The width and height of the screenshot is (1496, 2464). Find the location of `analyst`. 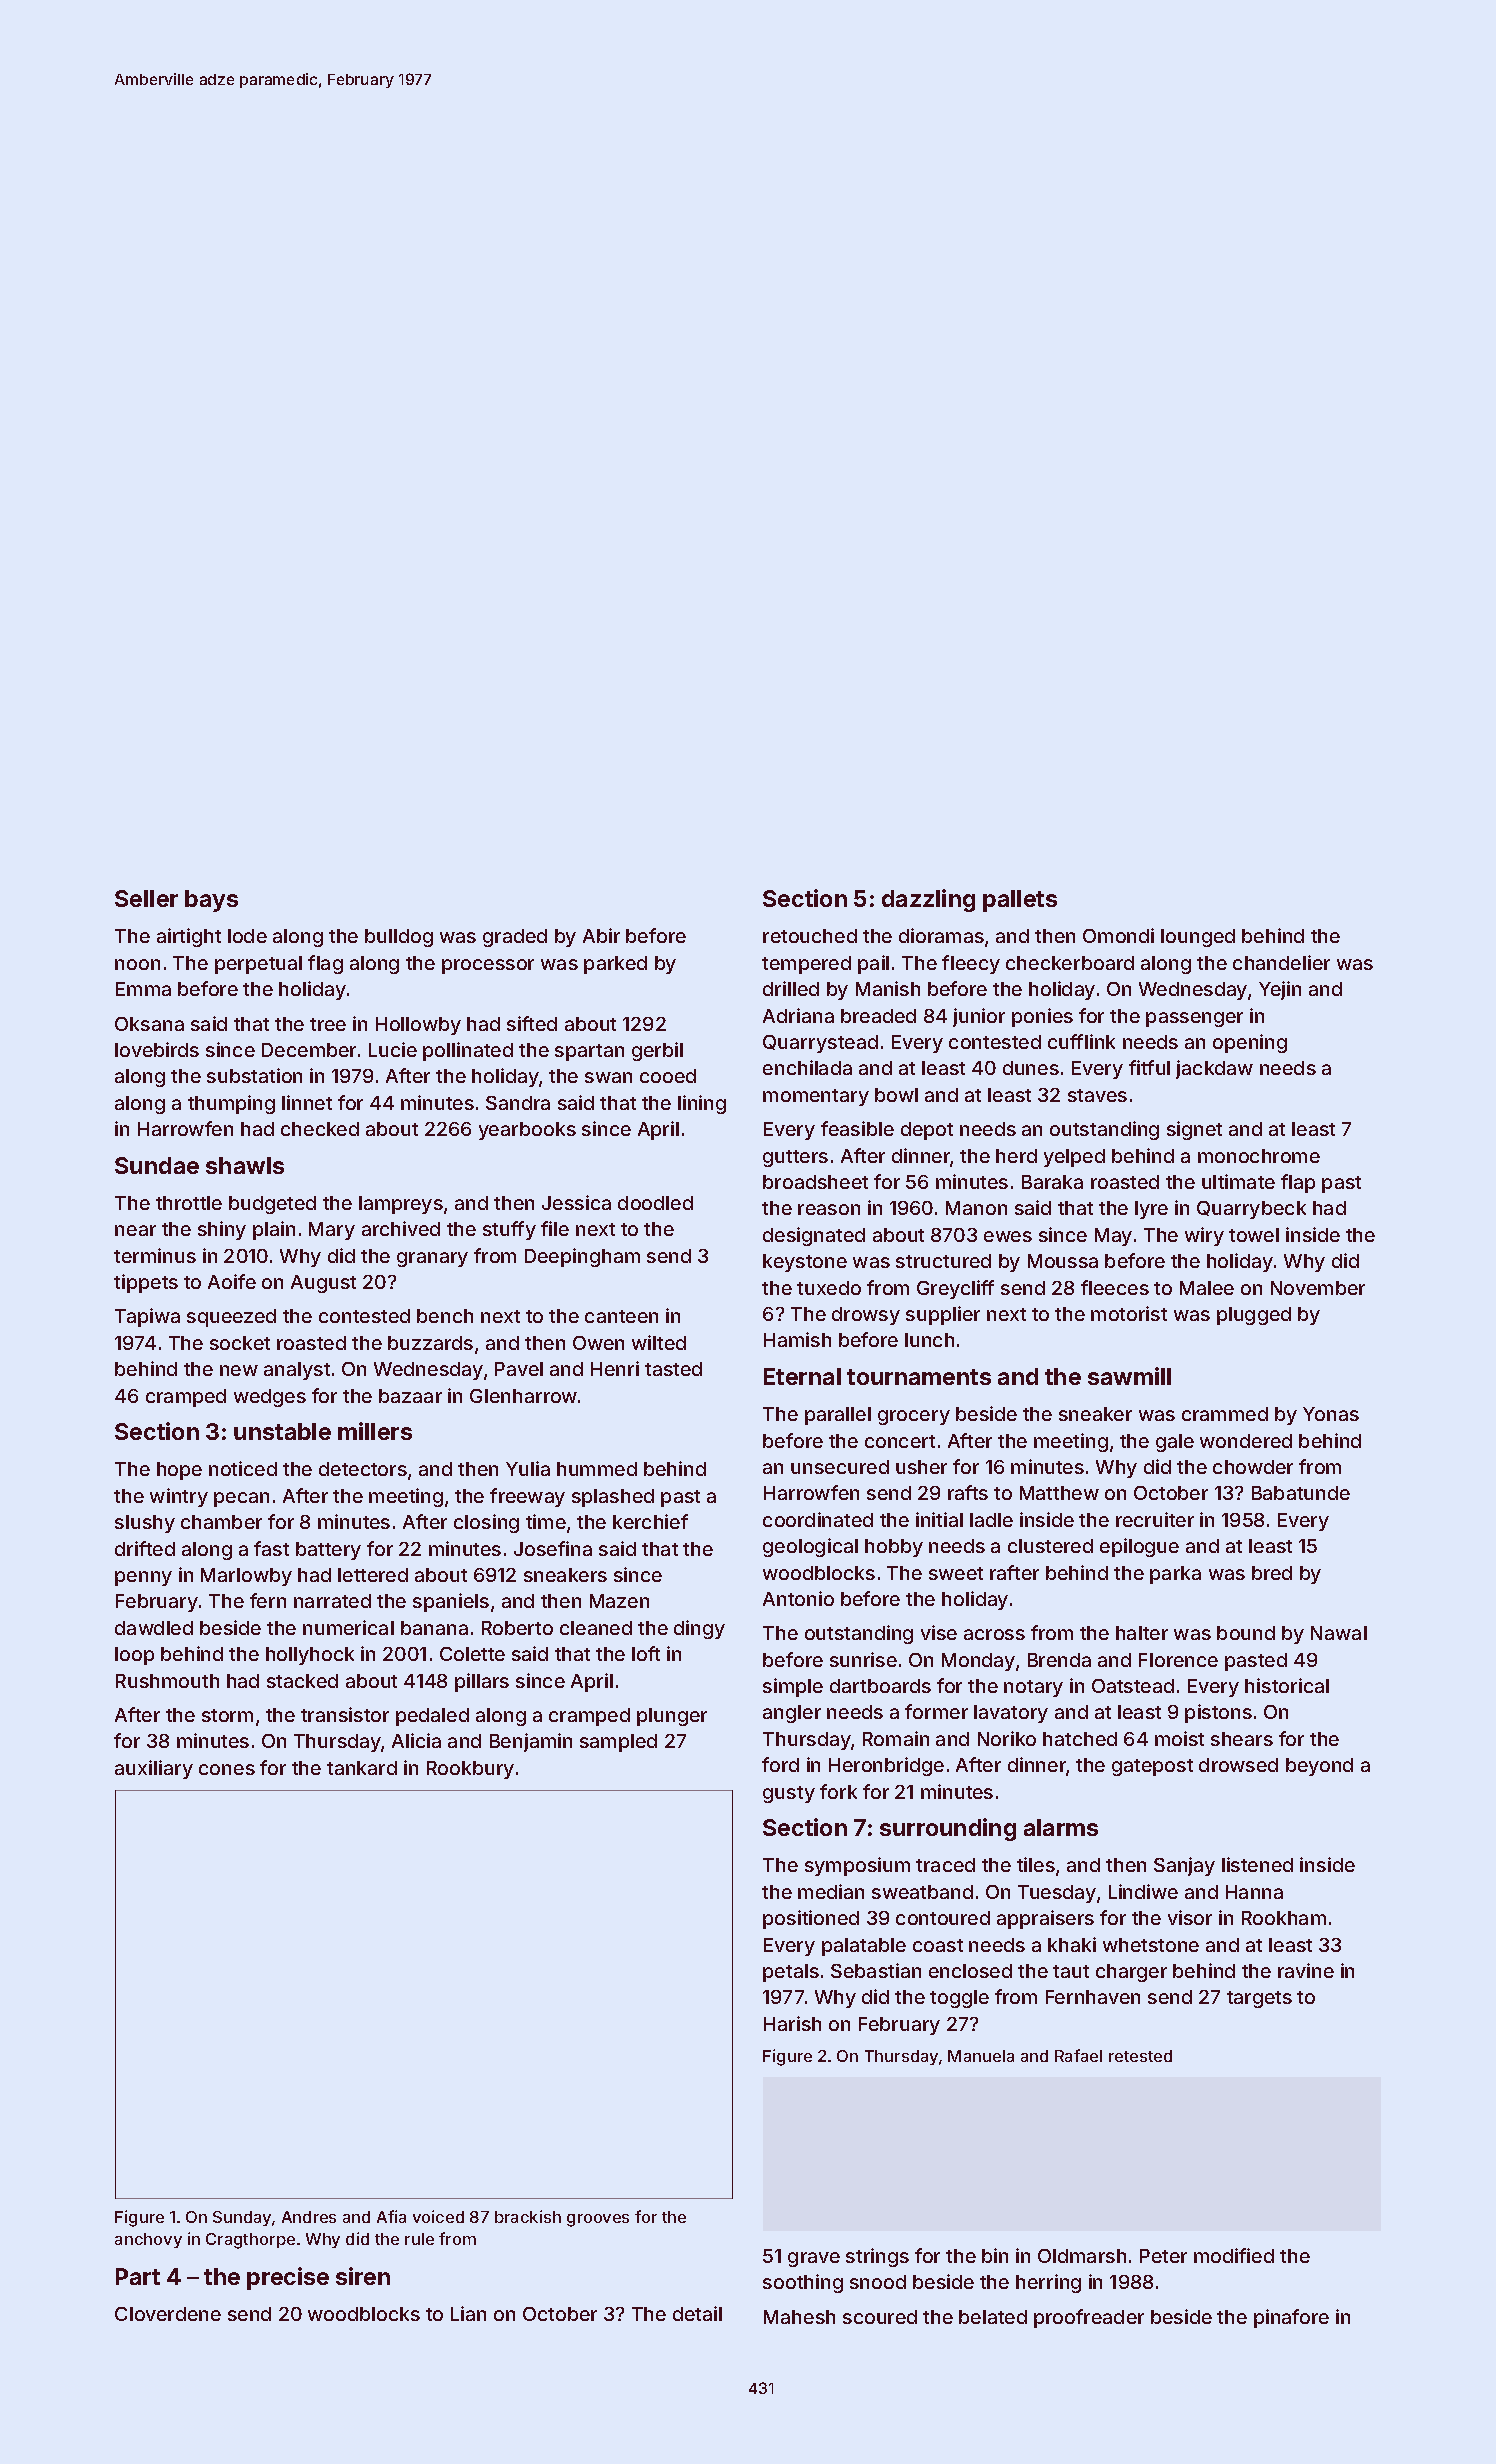

analyst is located at coordinates (297, 1371).
